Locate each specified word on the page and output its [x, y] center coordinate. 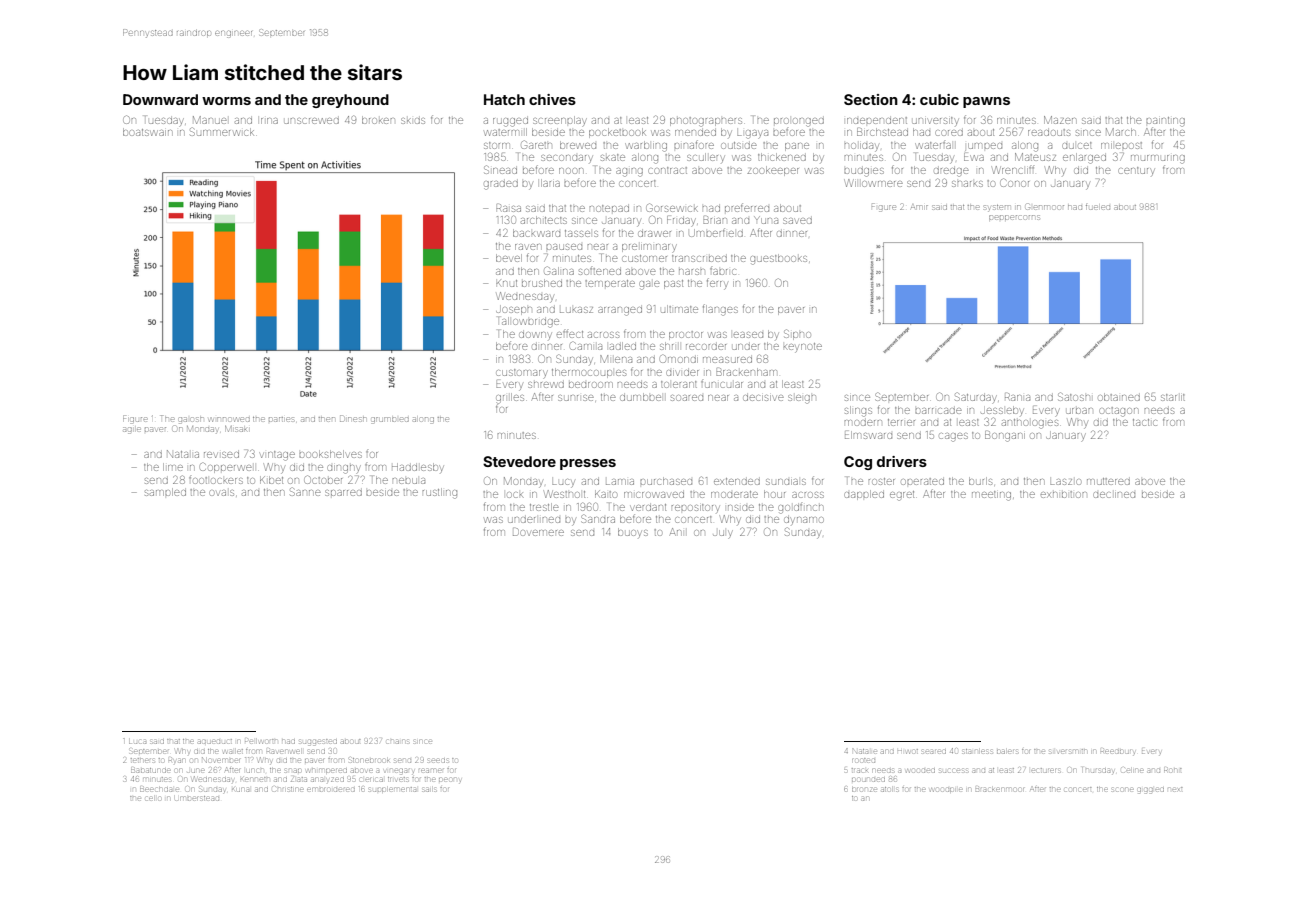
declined [1114, 495]
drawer [654, 234]
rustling [440, 493]
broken [378, 120]
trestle [544, 507]
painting [1165, 122]
